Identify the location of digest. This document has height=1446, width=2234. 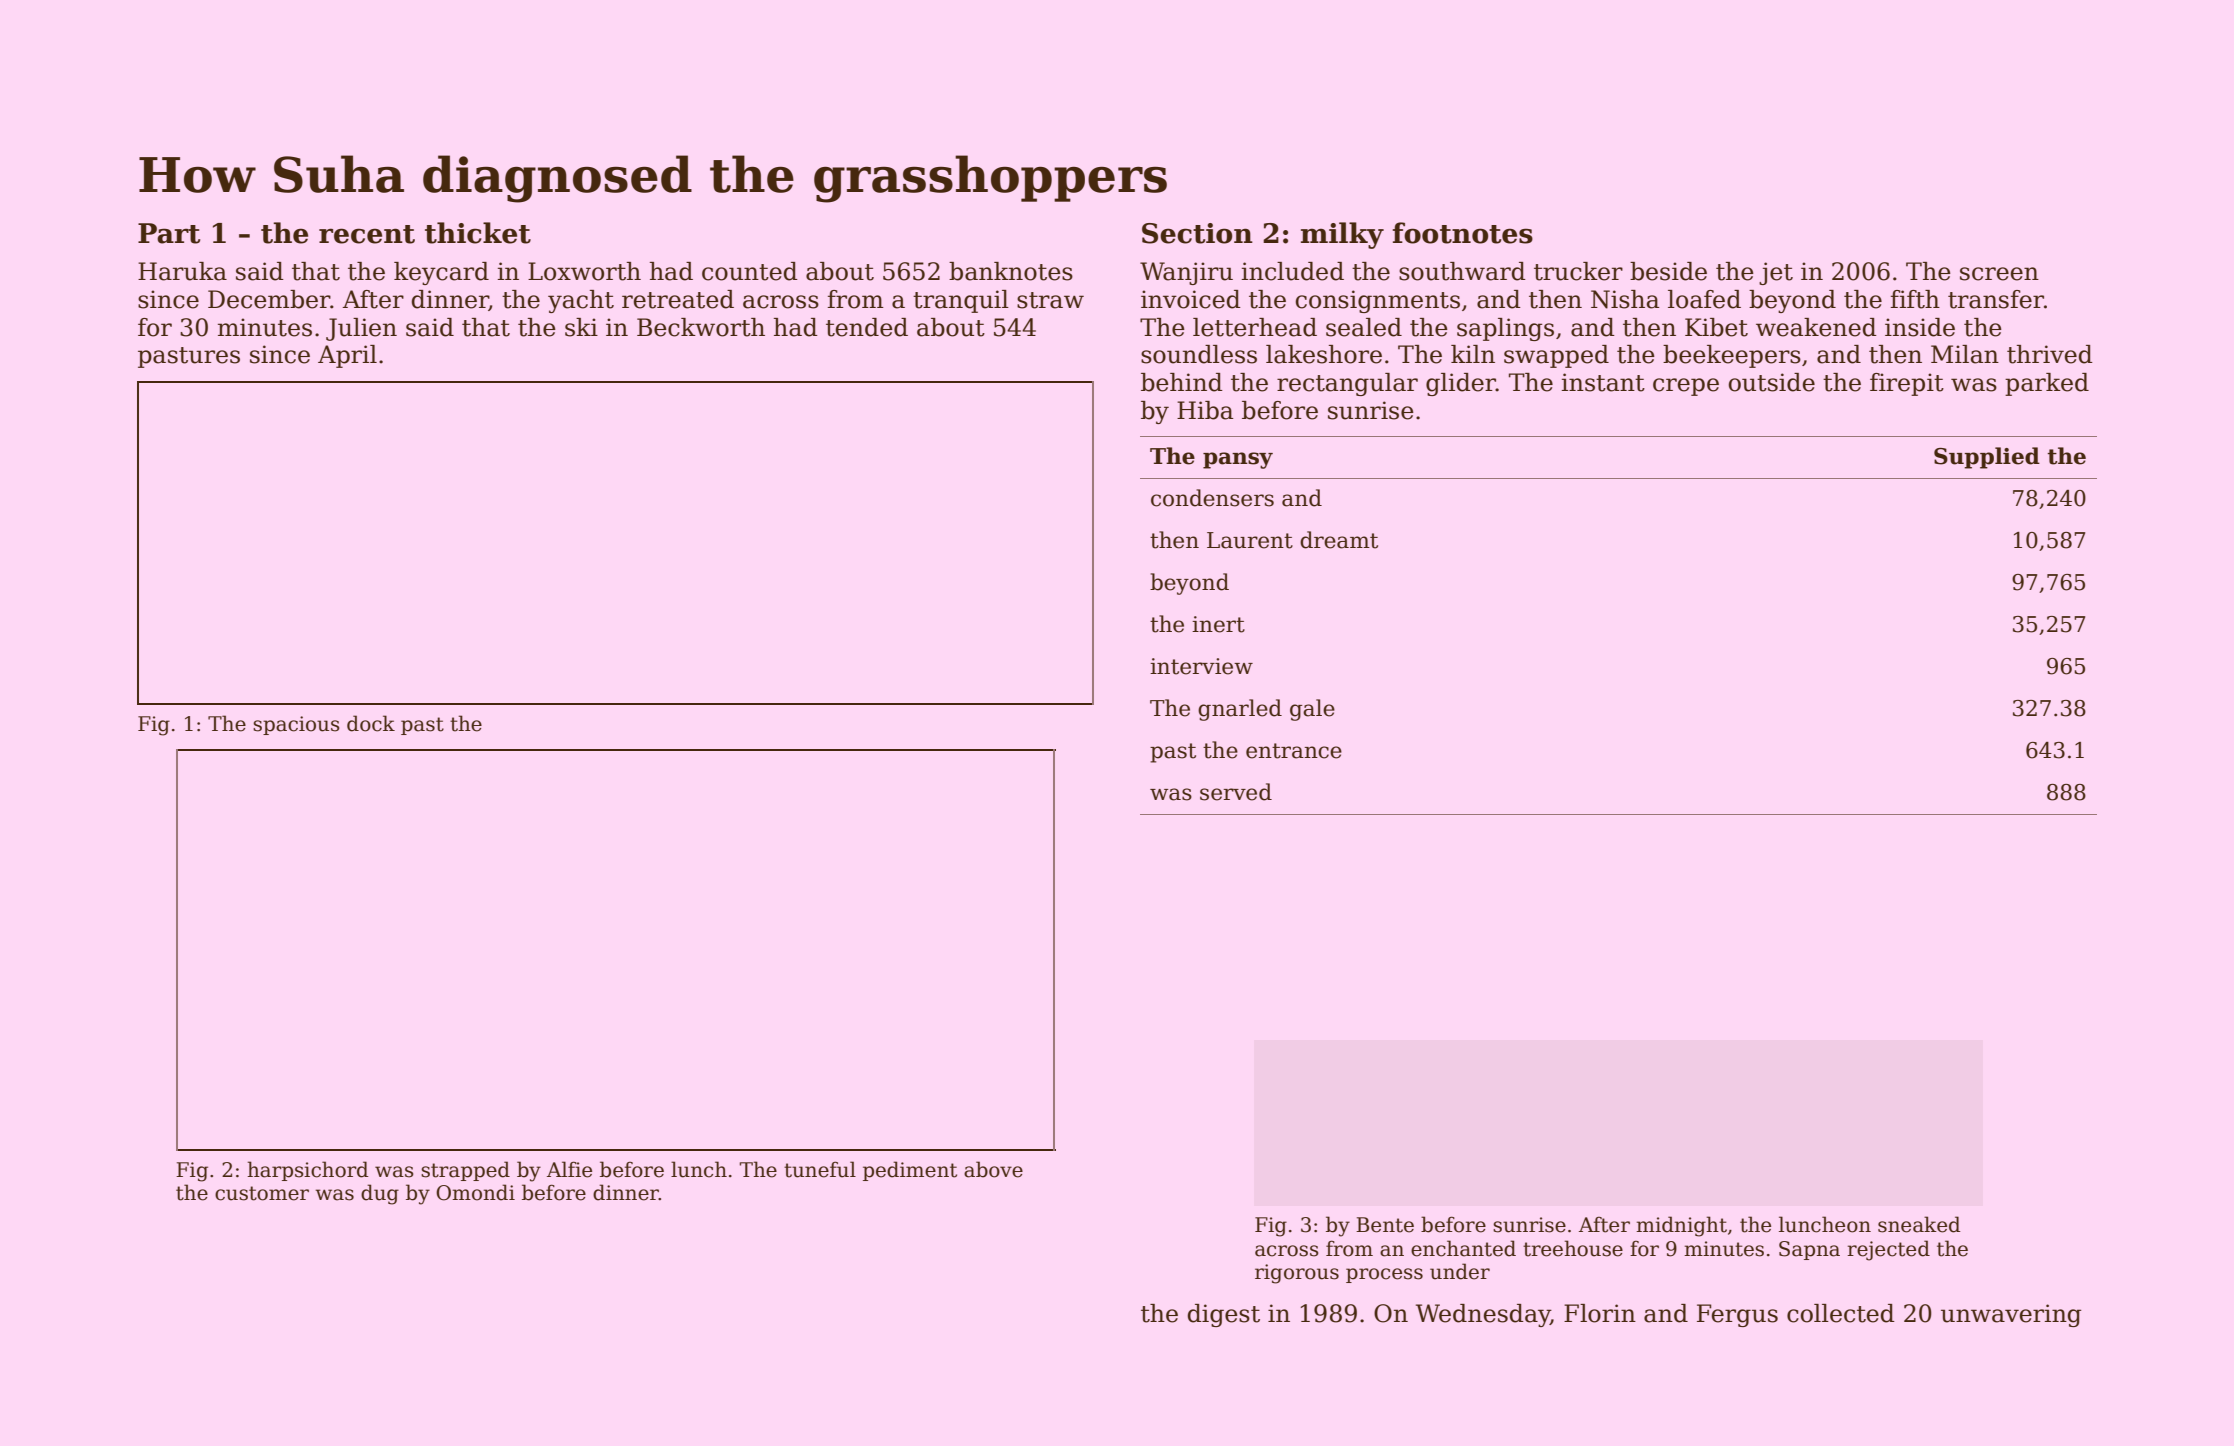
(1224, 1315).
